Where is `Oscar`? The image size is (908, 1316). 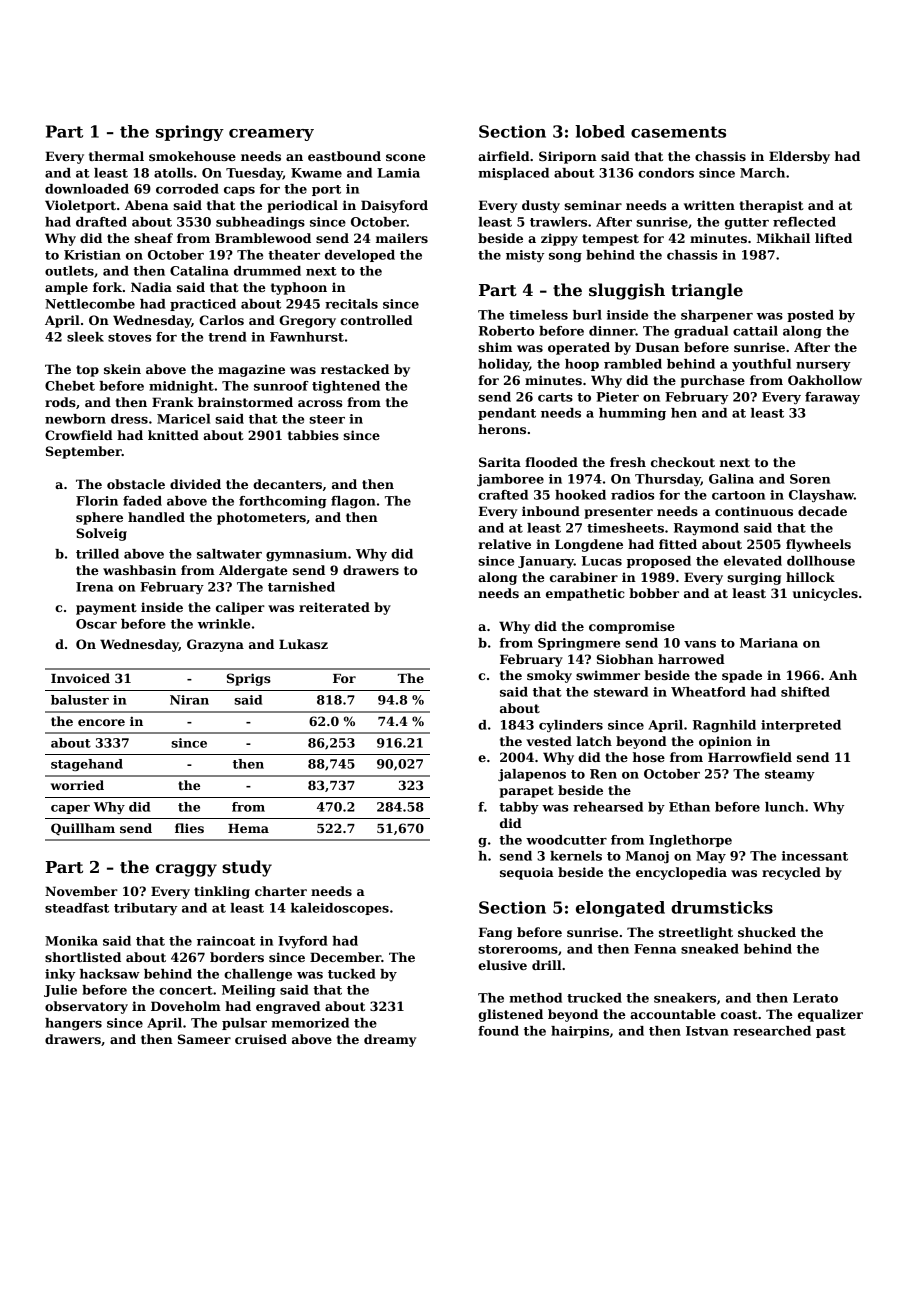 Oscar is located at coordinates (96, 624).
